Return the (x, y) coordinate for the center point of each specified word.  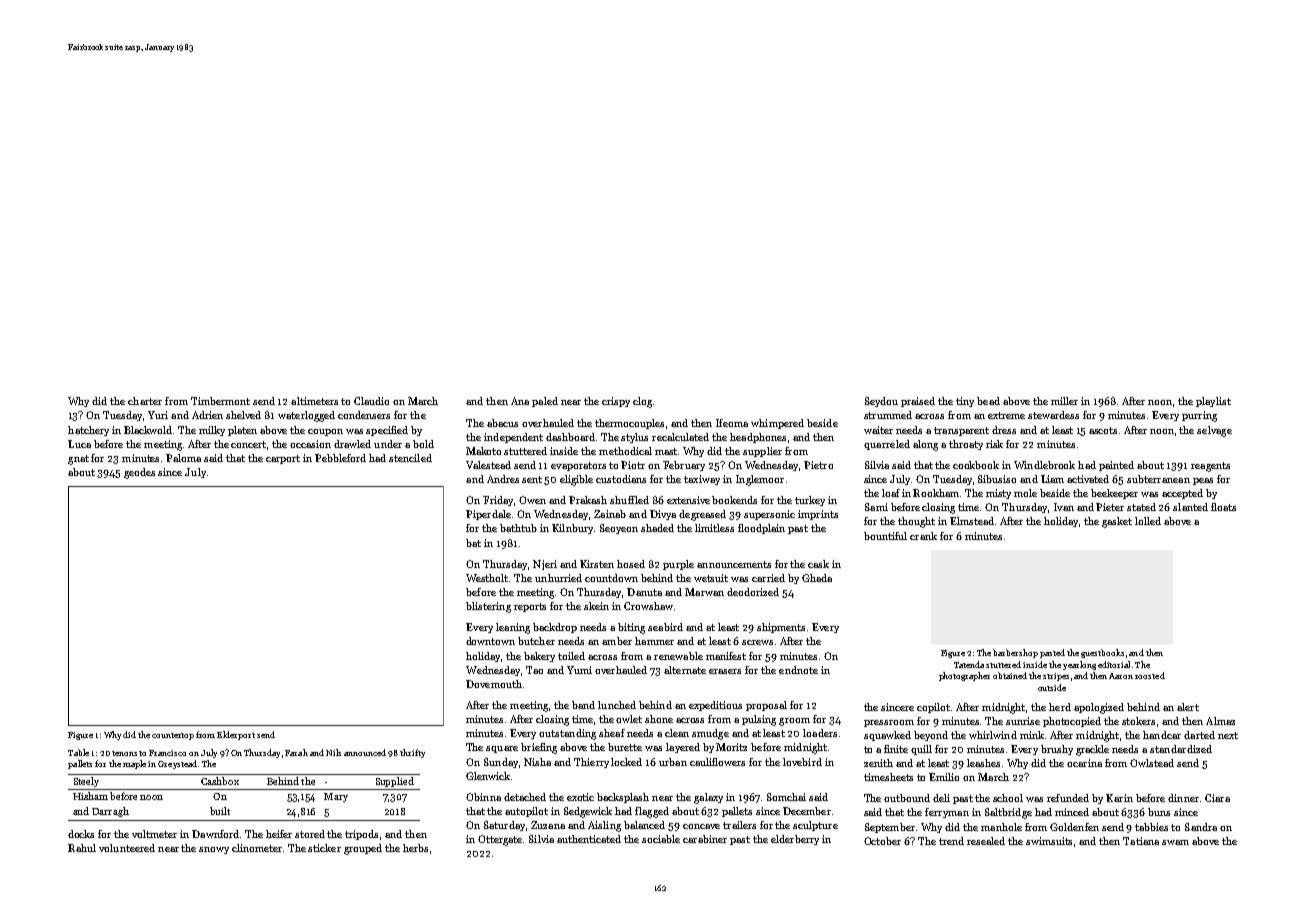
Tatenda (969, 664)
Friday (498, 501)
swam (1175, 842)
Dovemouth (494, 684)
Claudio (371, 401)
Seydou (881, 402)
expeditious (715, 706)
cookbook (976, 465)
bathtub (518, 528)
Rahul (82, 848)
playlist (1213, 402)
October (882, 841)
